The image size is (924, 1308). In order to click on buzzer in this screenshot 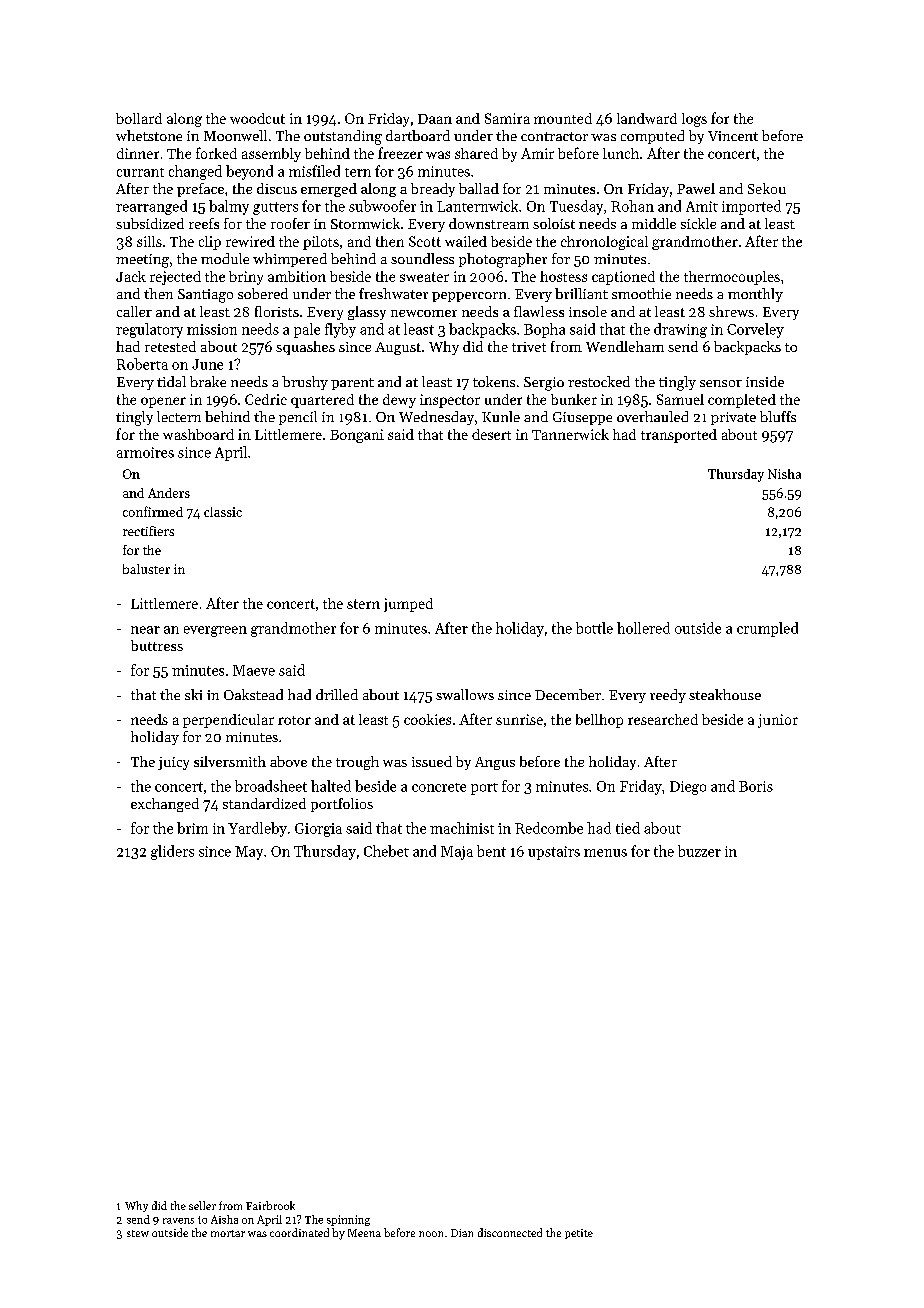, I will do `click(699, 851)`.
